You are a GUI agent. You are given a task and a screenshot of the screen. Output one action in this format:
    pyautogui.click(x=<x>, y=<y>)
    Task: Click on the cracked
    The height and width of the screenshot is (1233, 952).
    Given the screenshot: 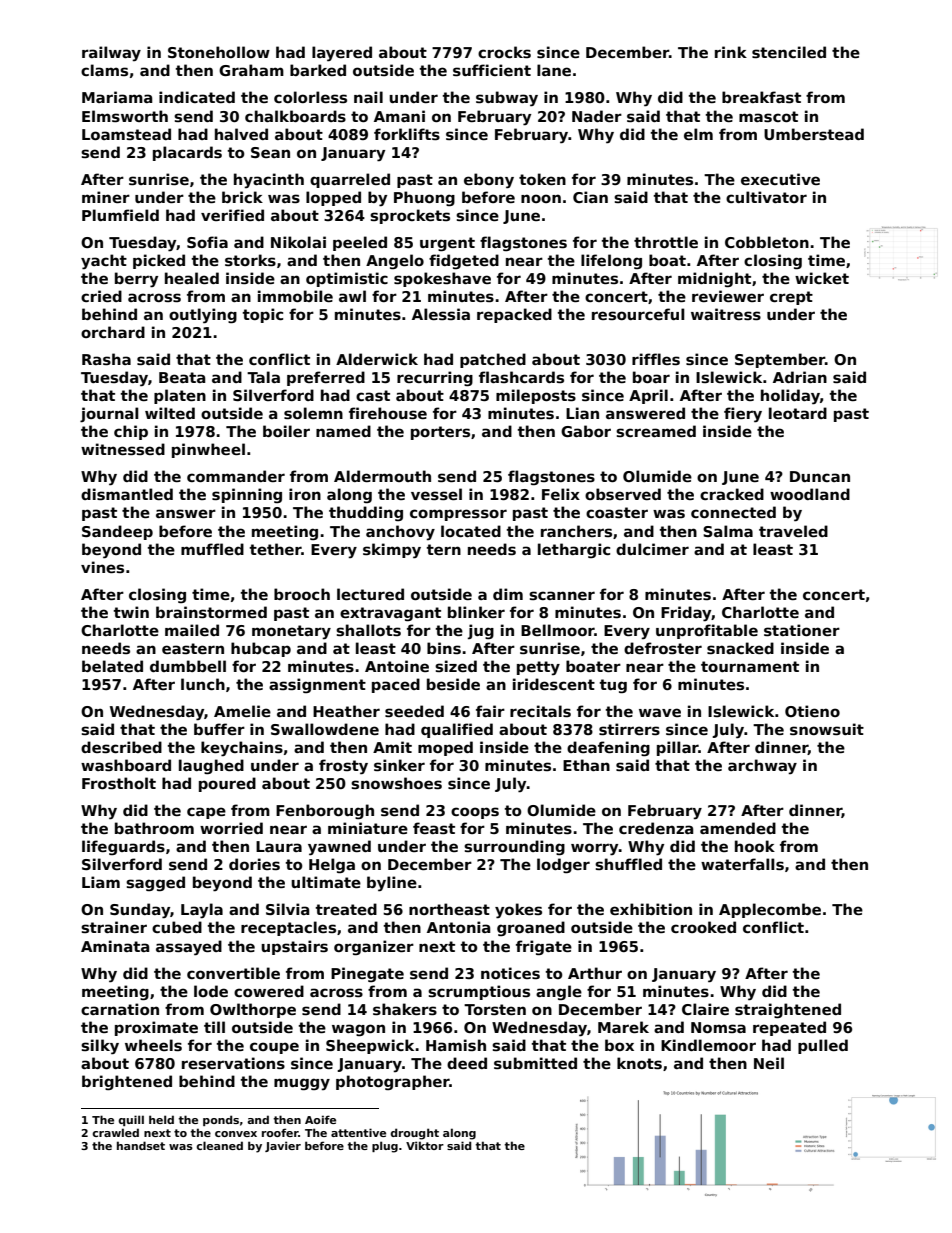 What is the action you would take?
    pyautogui.click(x=732, y=494)
